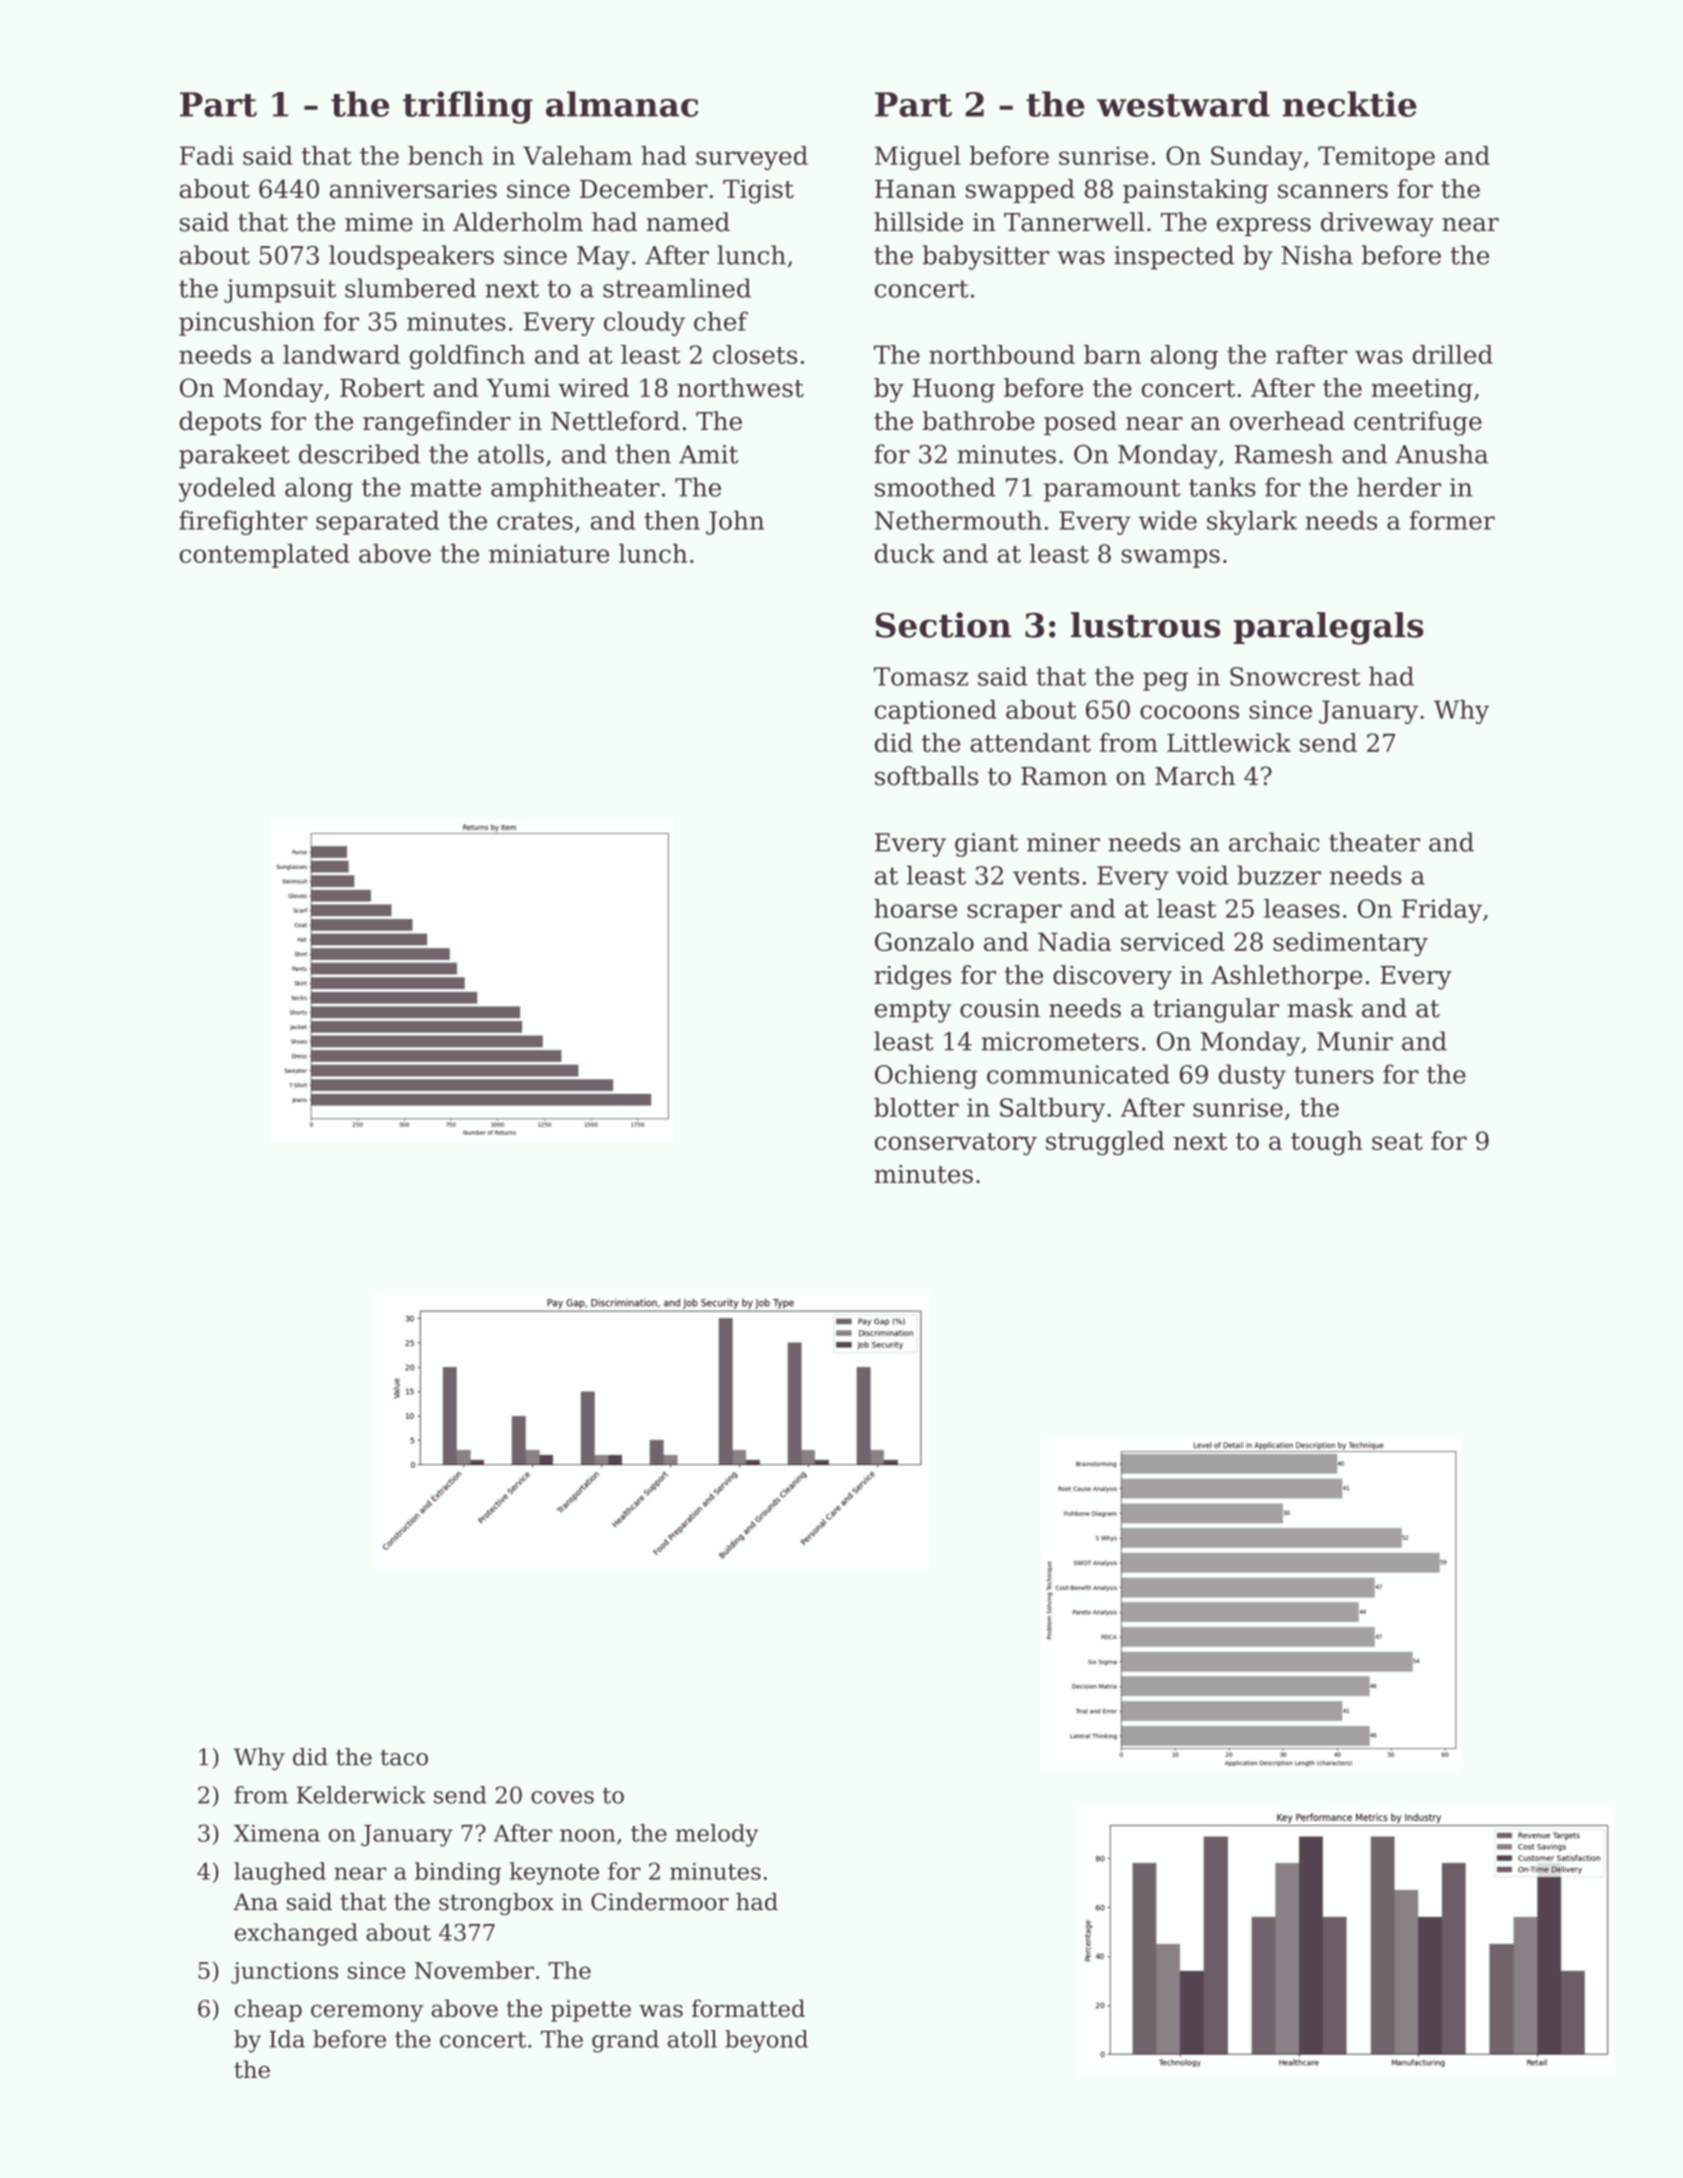  What do you see at coordinates (404, 1757) in the screenshot?
I see `taco` at bounding box center [404, 1757].
